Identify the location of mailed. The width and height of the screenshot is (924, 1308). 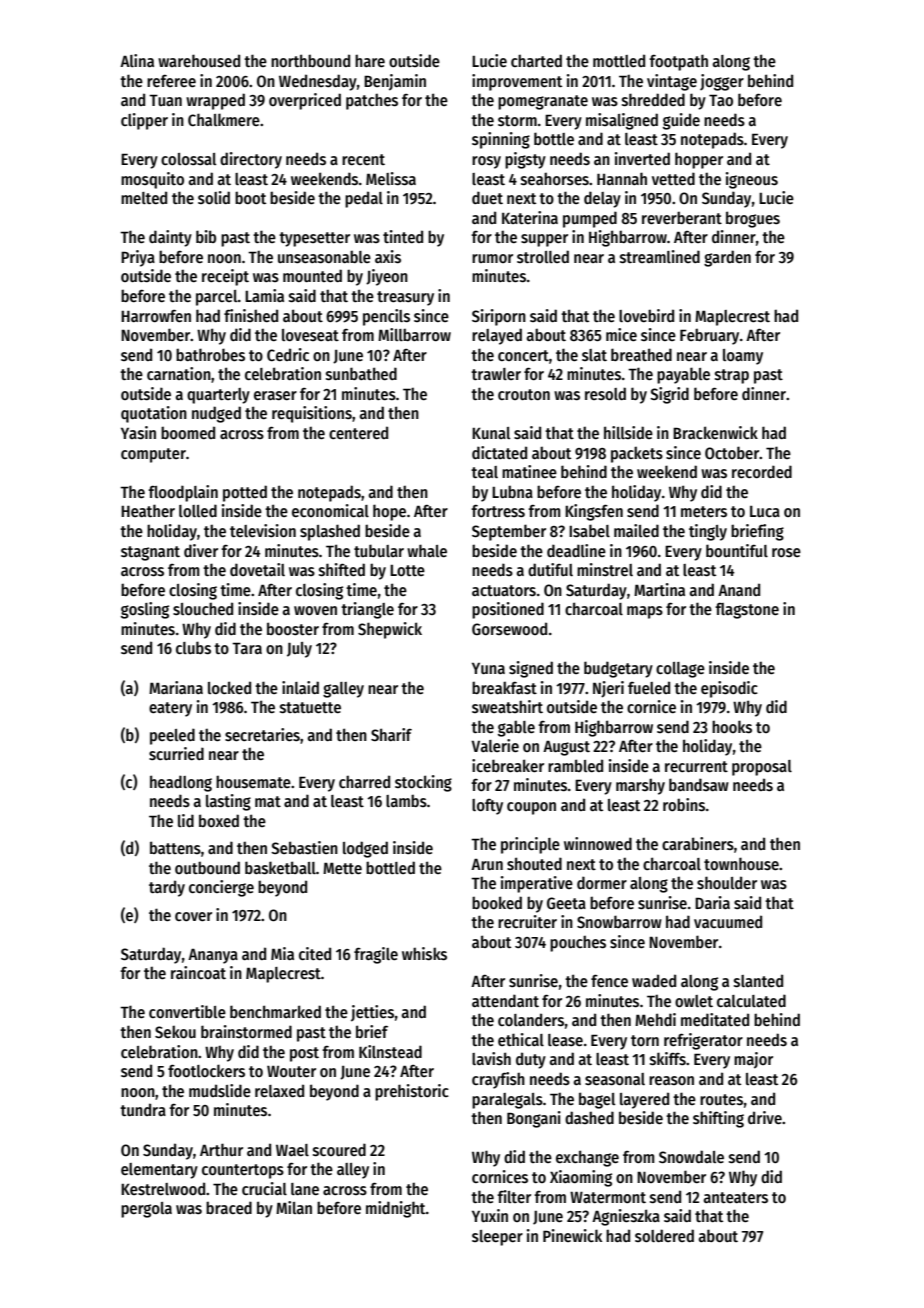
(636, 530).
